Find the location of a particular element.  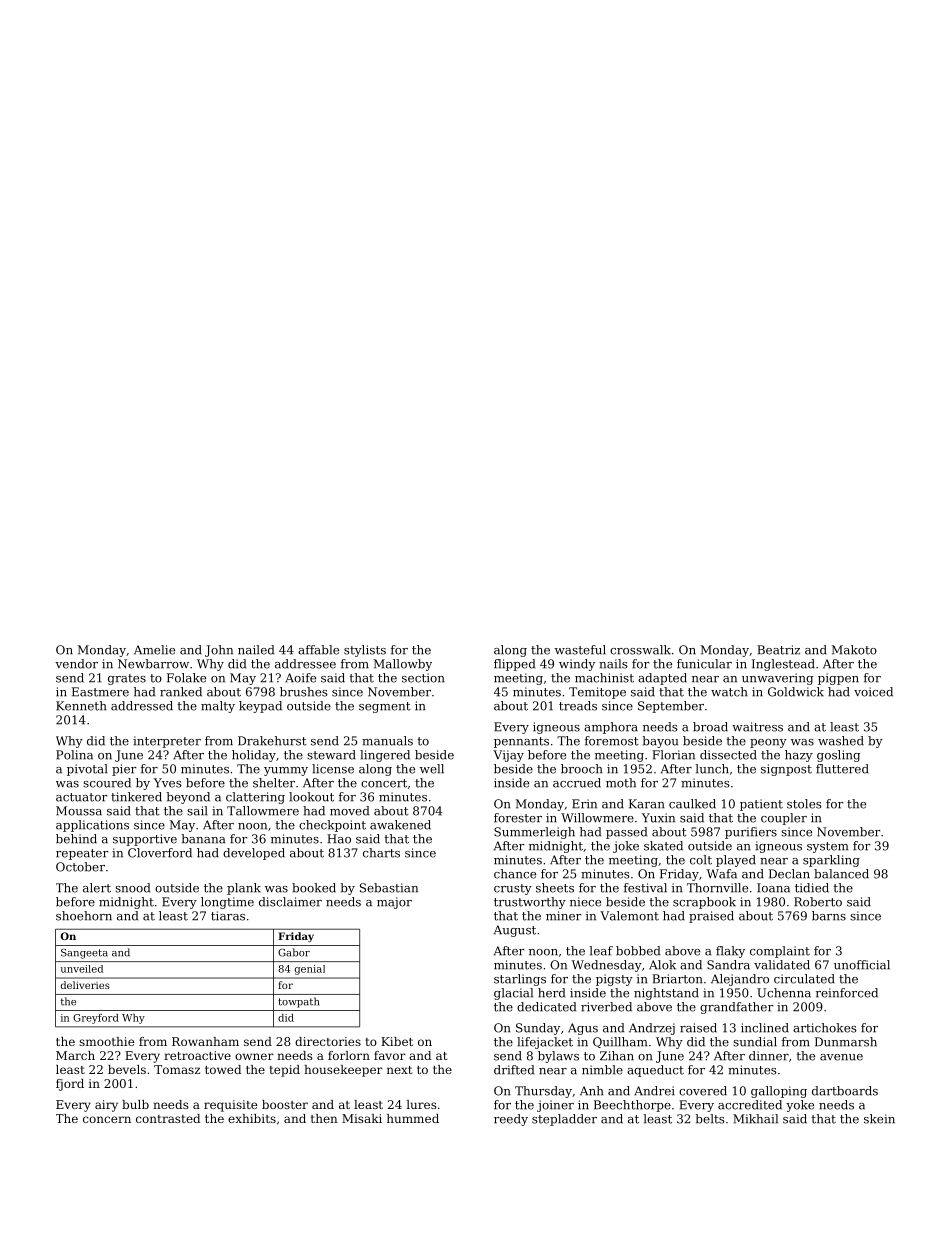

Sunday is located at coordinates (538, 1029).
